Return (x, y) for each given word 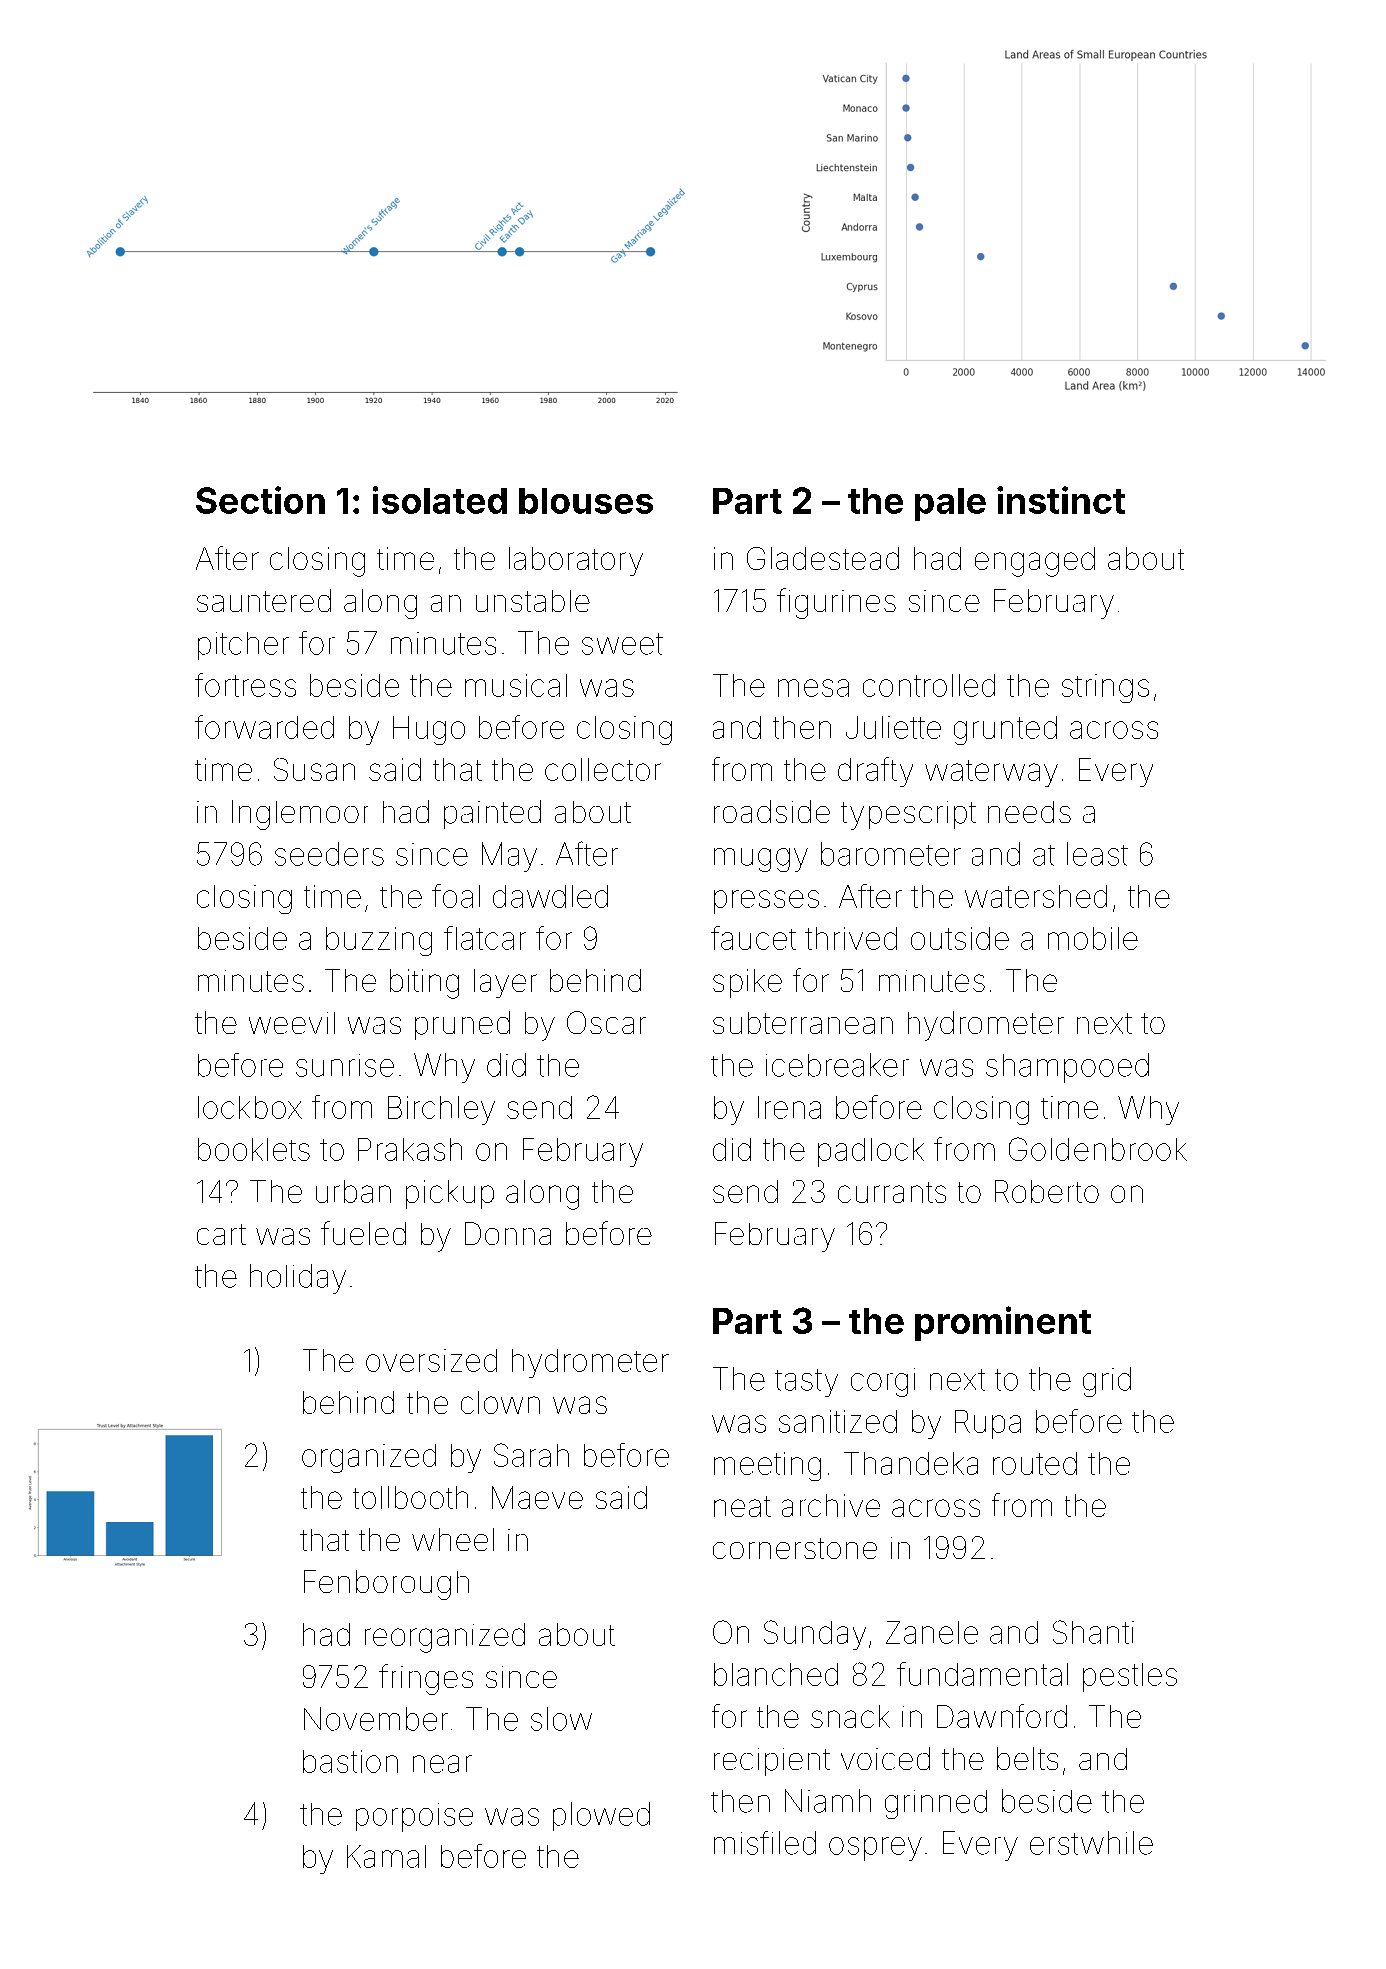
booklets (254, 1149)
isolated (440, 500)
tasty (806, 1383)
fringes (426, 1679)
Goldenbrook (1098, 1149)
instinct (1061, 500)
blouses (586, 501)
